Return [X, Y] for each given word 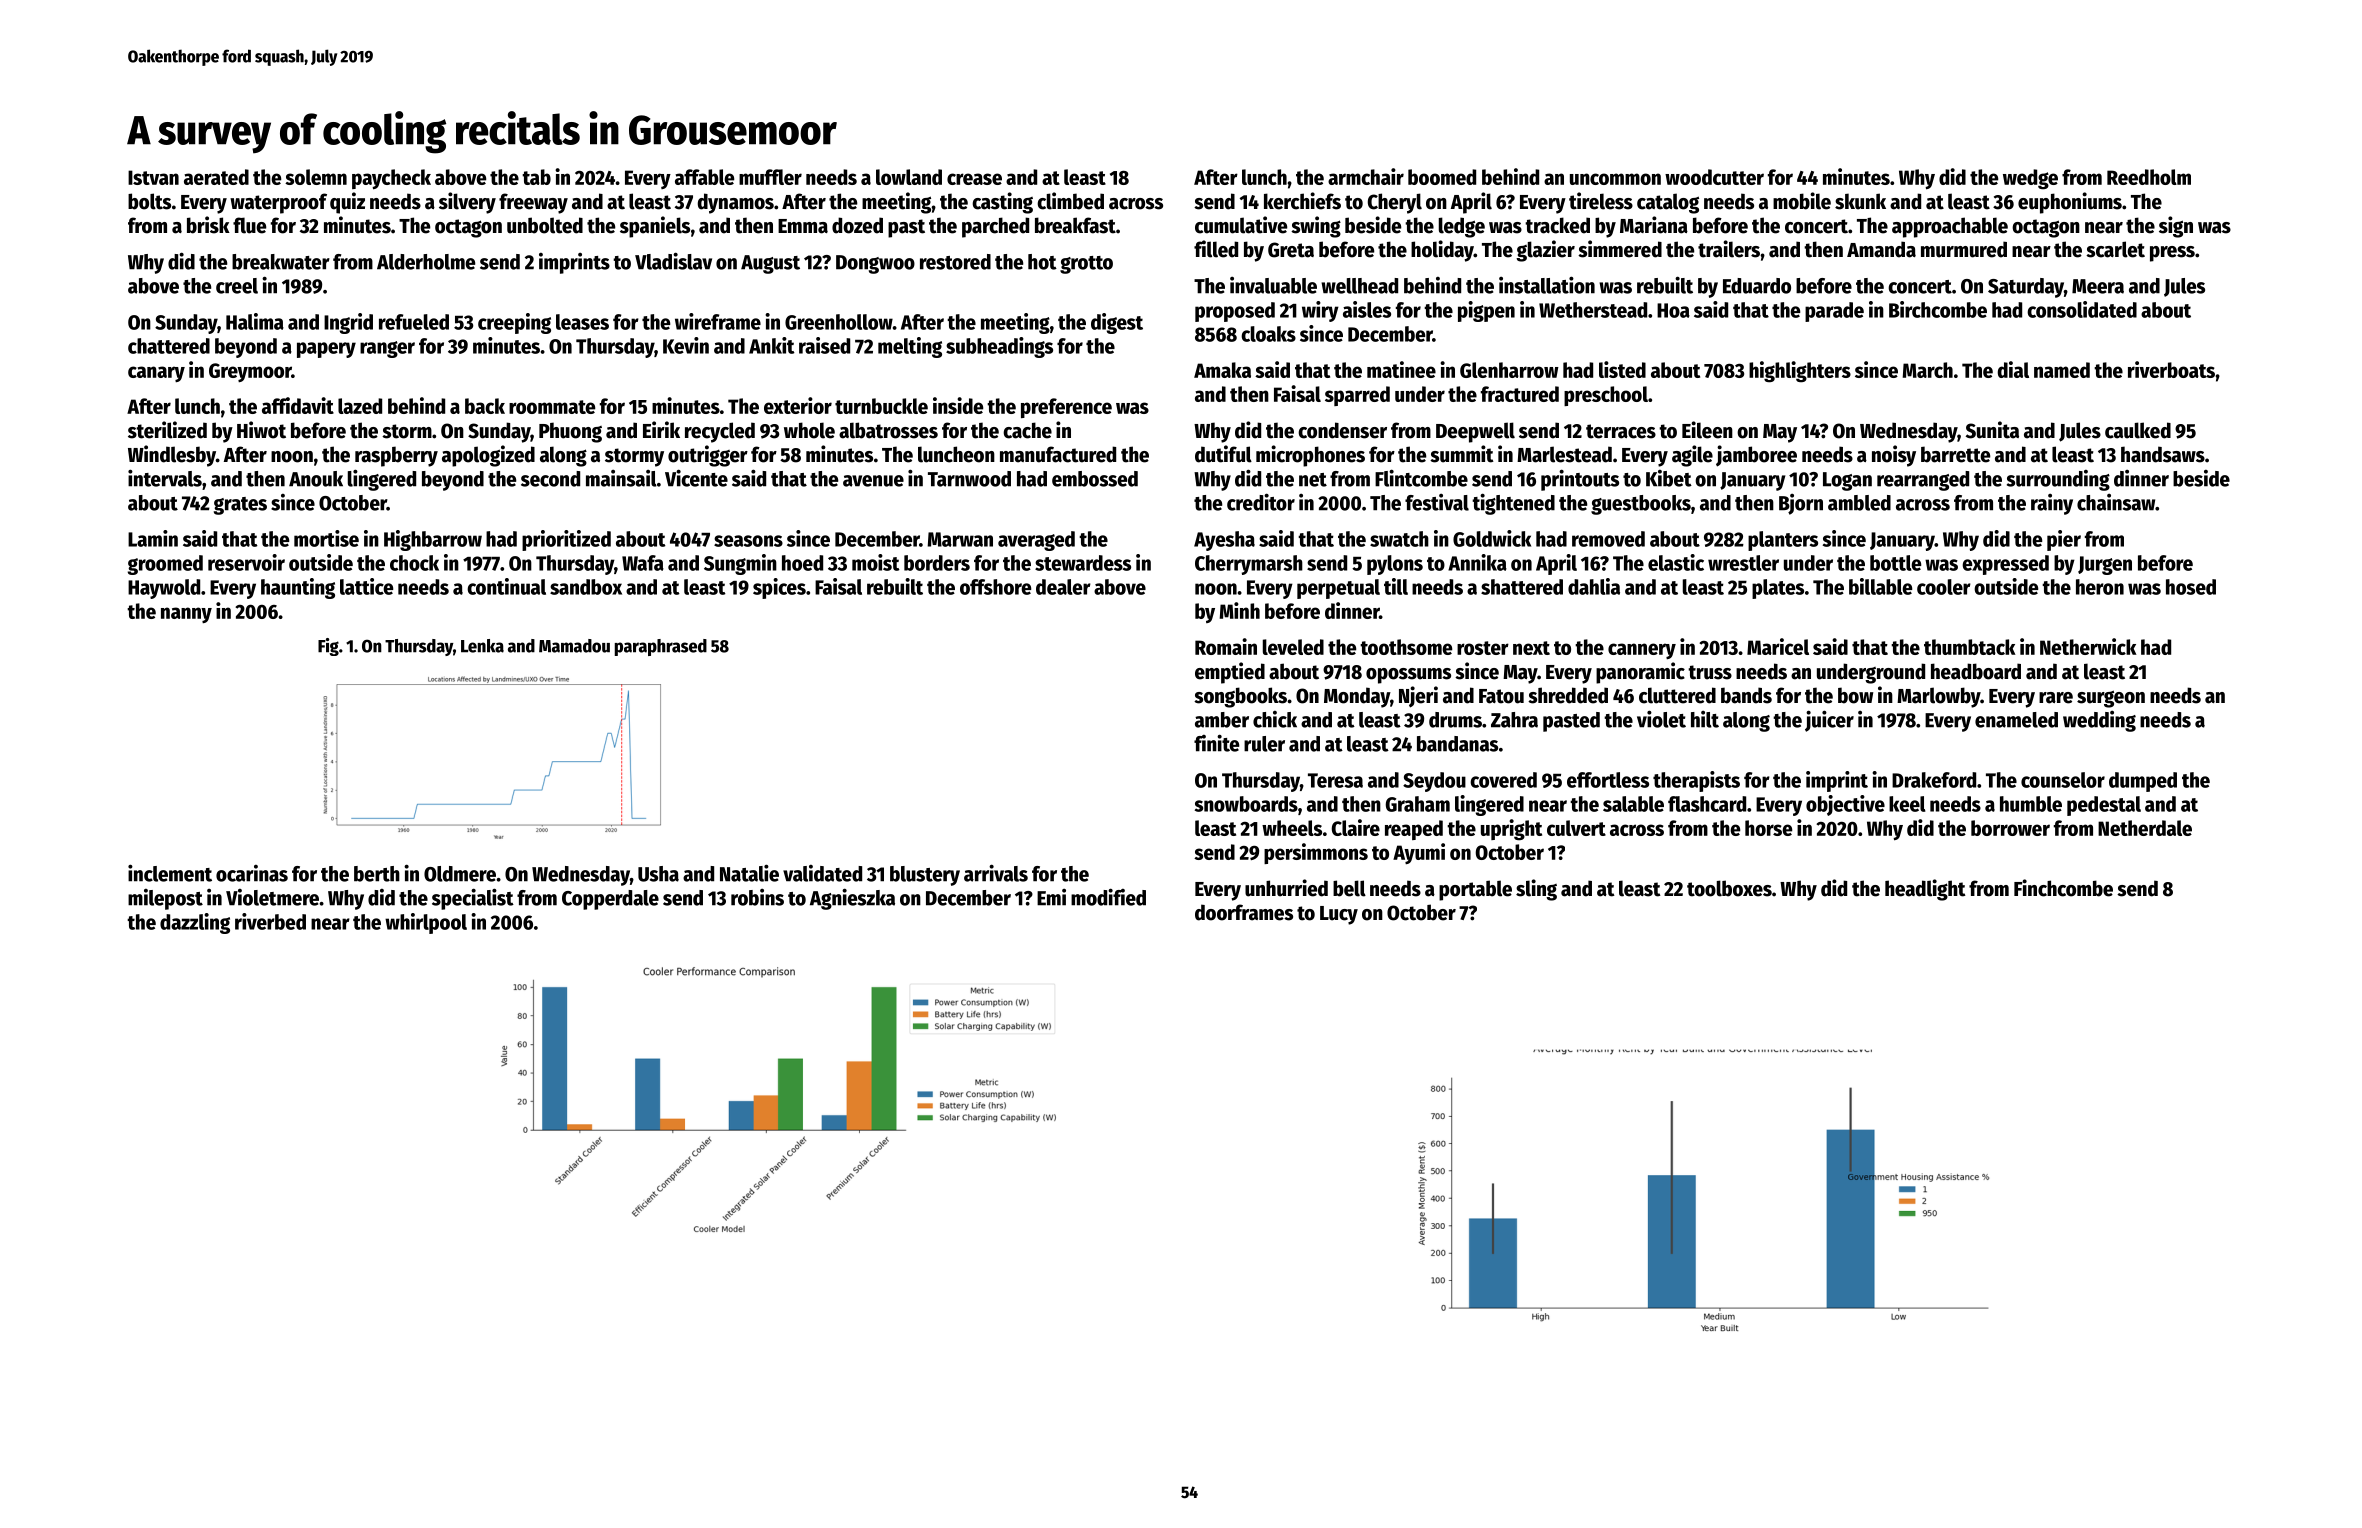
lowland [909, 177]
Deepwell [1475, 432]
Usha [658, 874]
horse [1768, 828]
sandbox [586, 587]
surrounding [2058, 480]
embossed [1095, 479]
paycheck [391, 179]
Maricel [1778, 646]
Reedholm [2149, 177]
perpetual [1338, 589]
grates [240, 506]
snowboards [1246, 804]
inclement [170, 873]
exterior [798, 405]
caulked [2138, 430]
